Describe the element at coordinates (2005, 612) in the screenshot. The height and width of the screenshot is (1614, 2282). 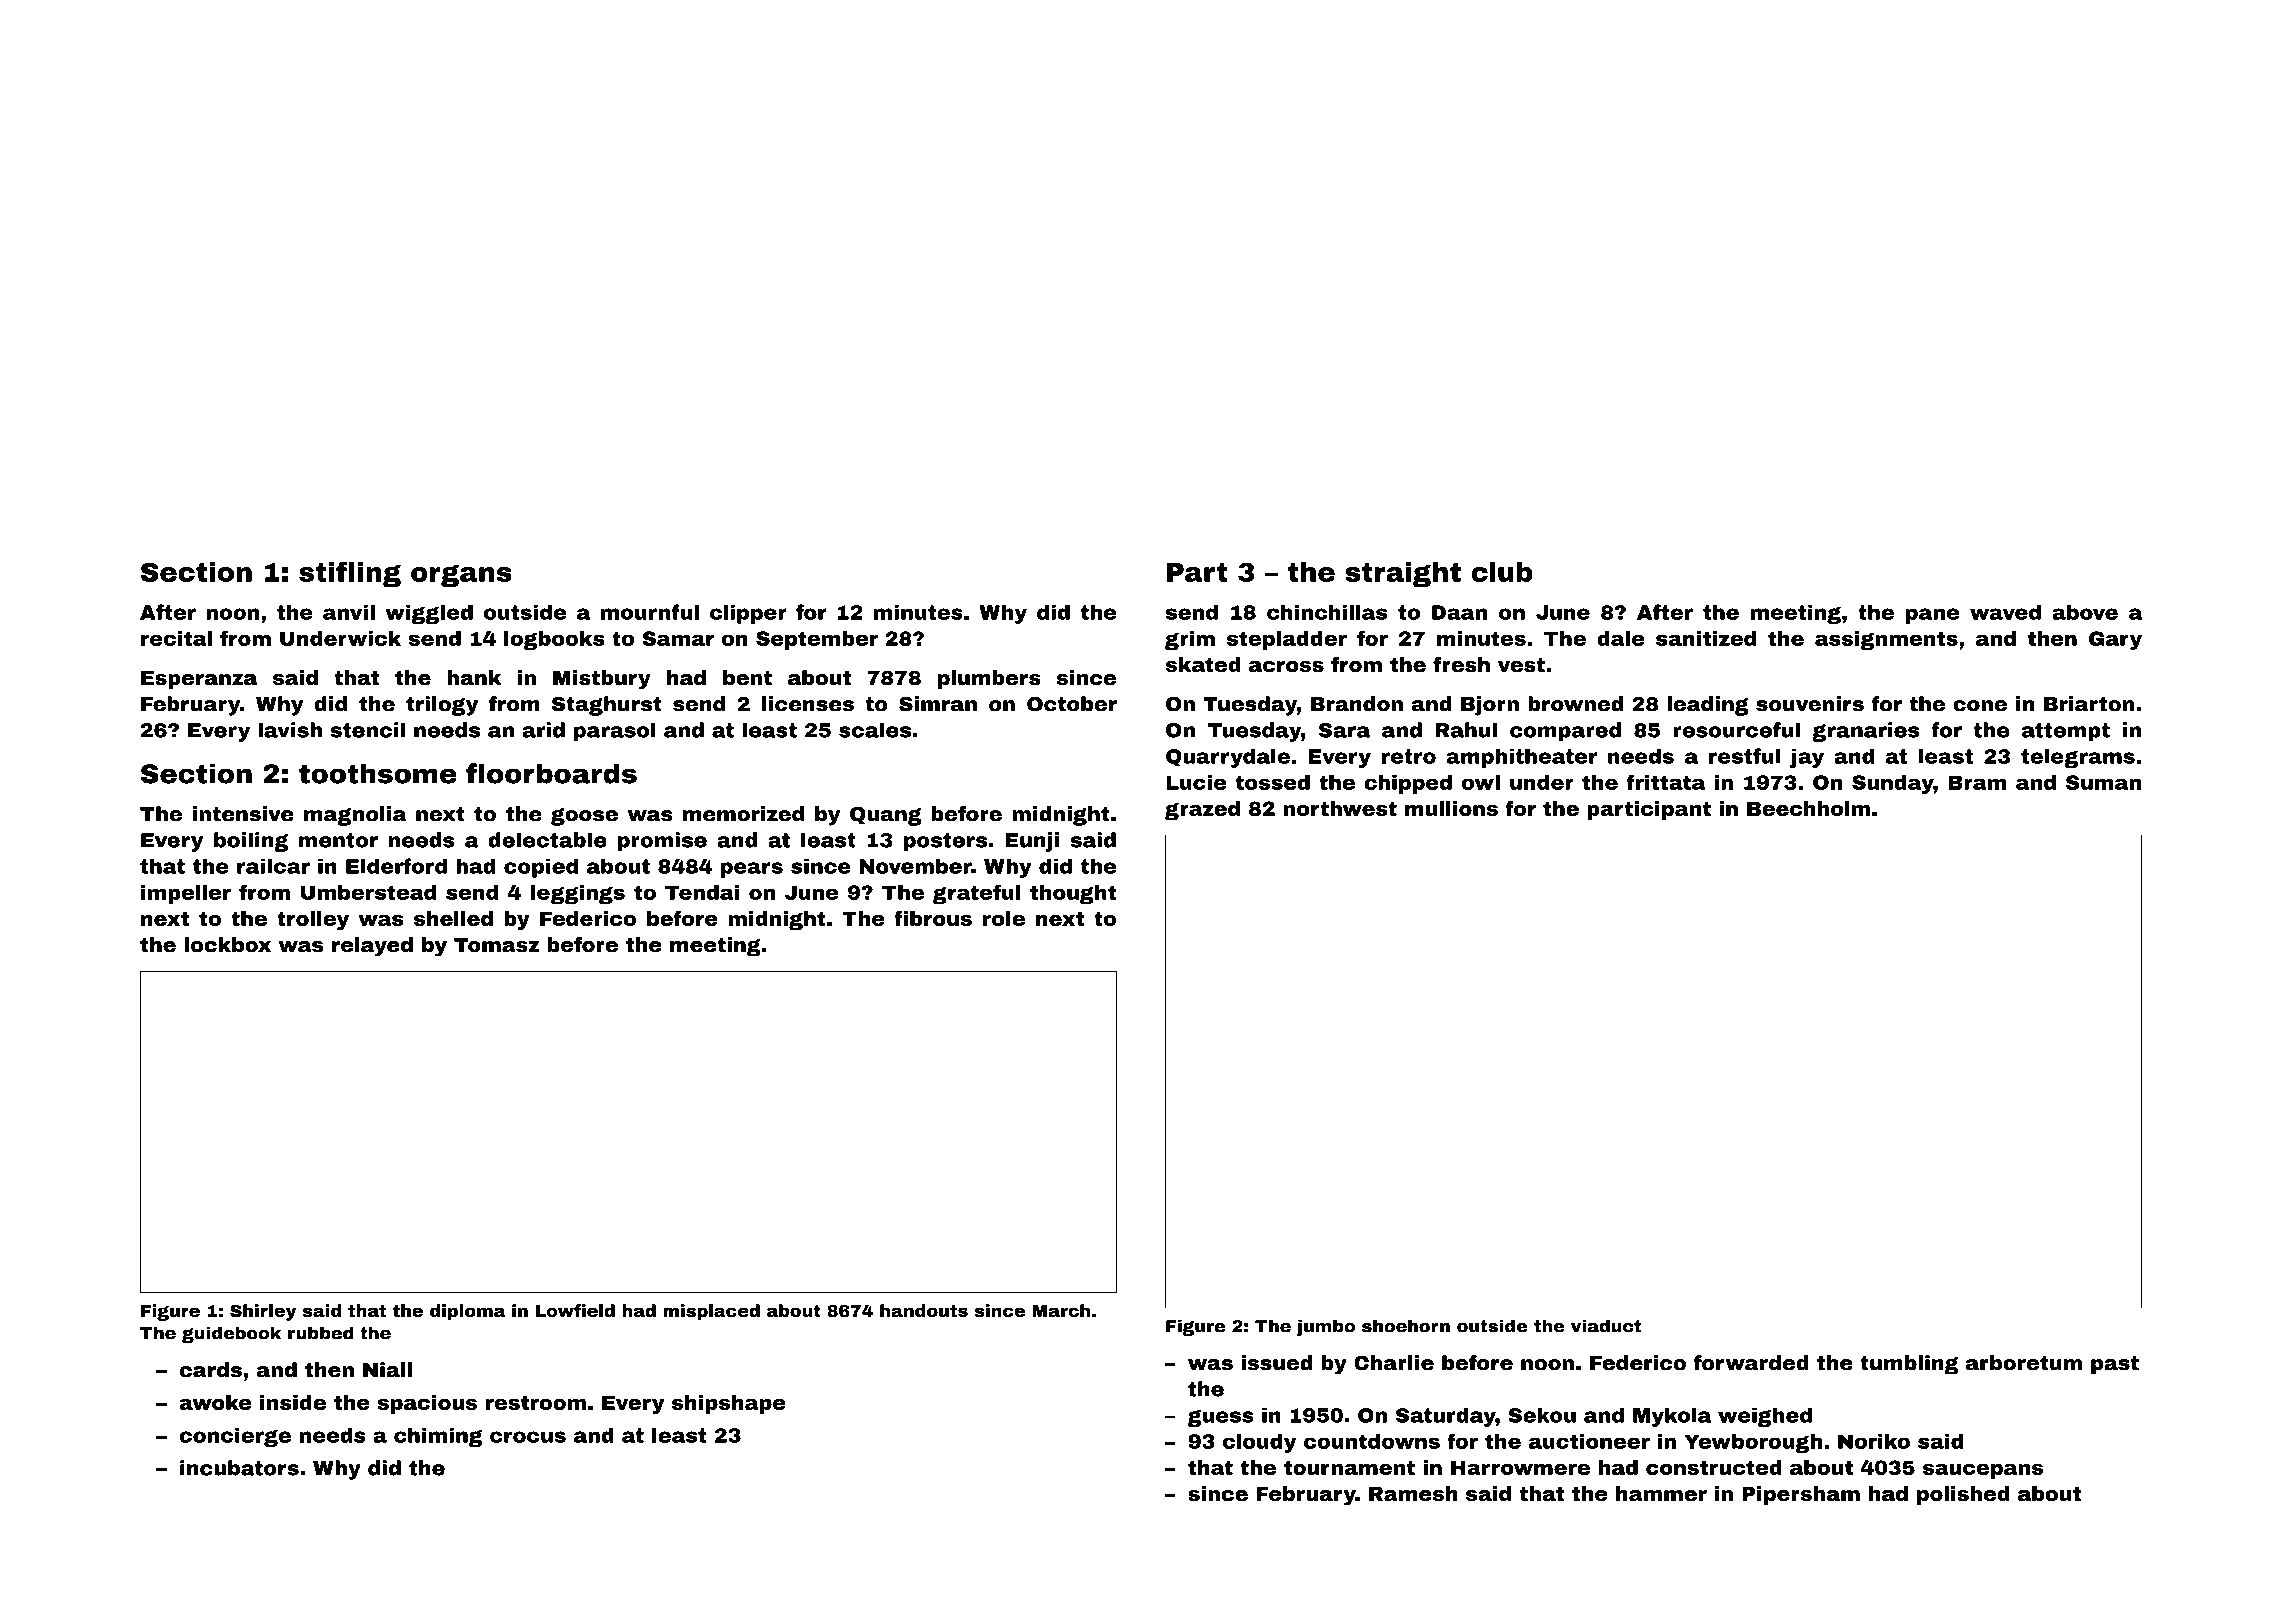
I see `waved` at that location.
